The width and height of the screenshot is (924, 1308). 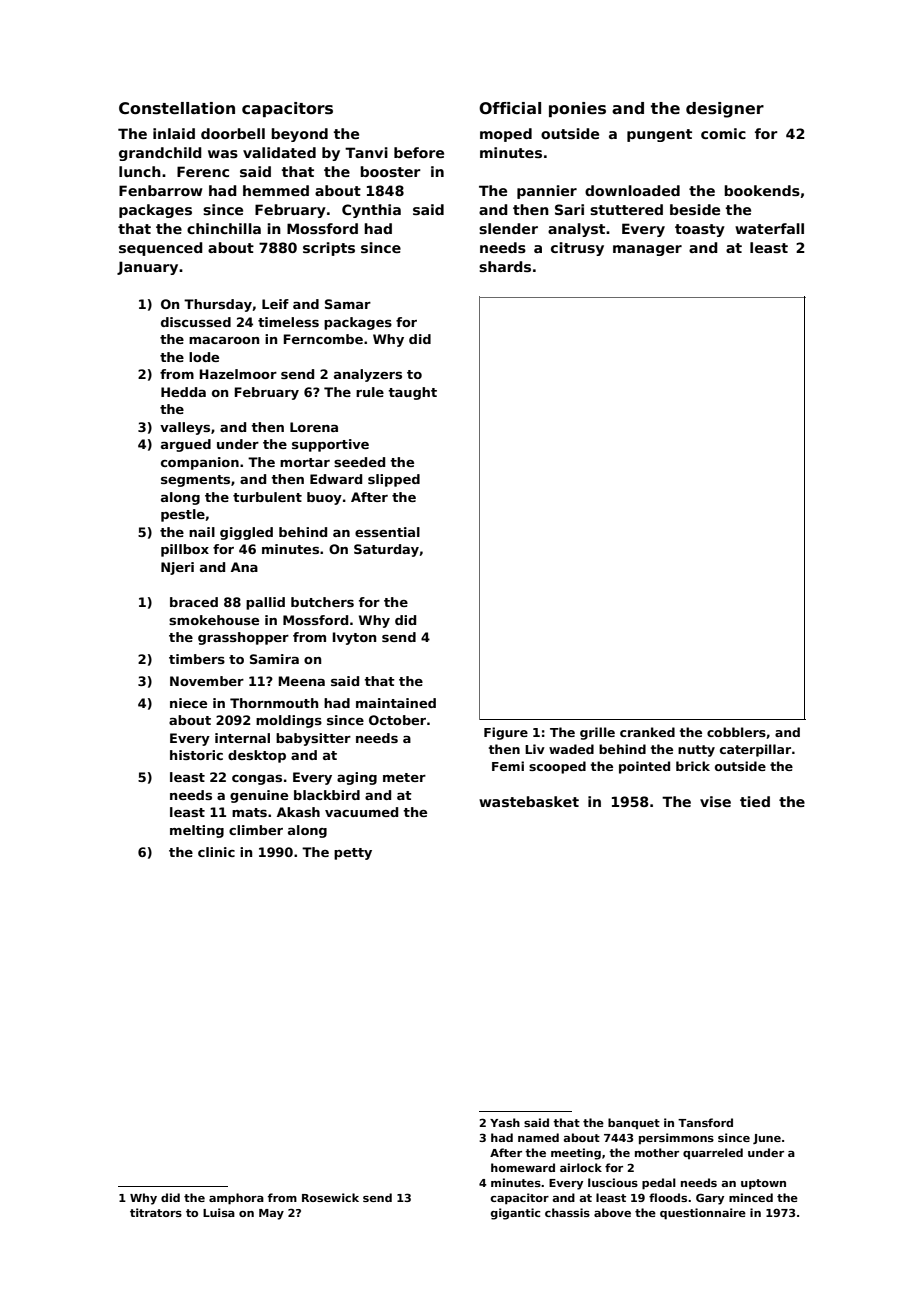 What do you see at coordinates (236, 1199) in the screenshot?
I see `amphora` at bounding box center [236, 1199].
